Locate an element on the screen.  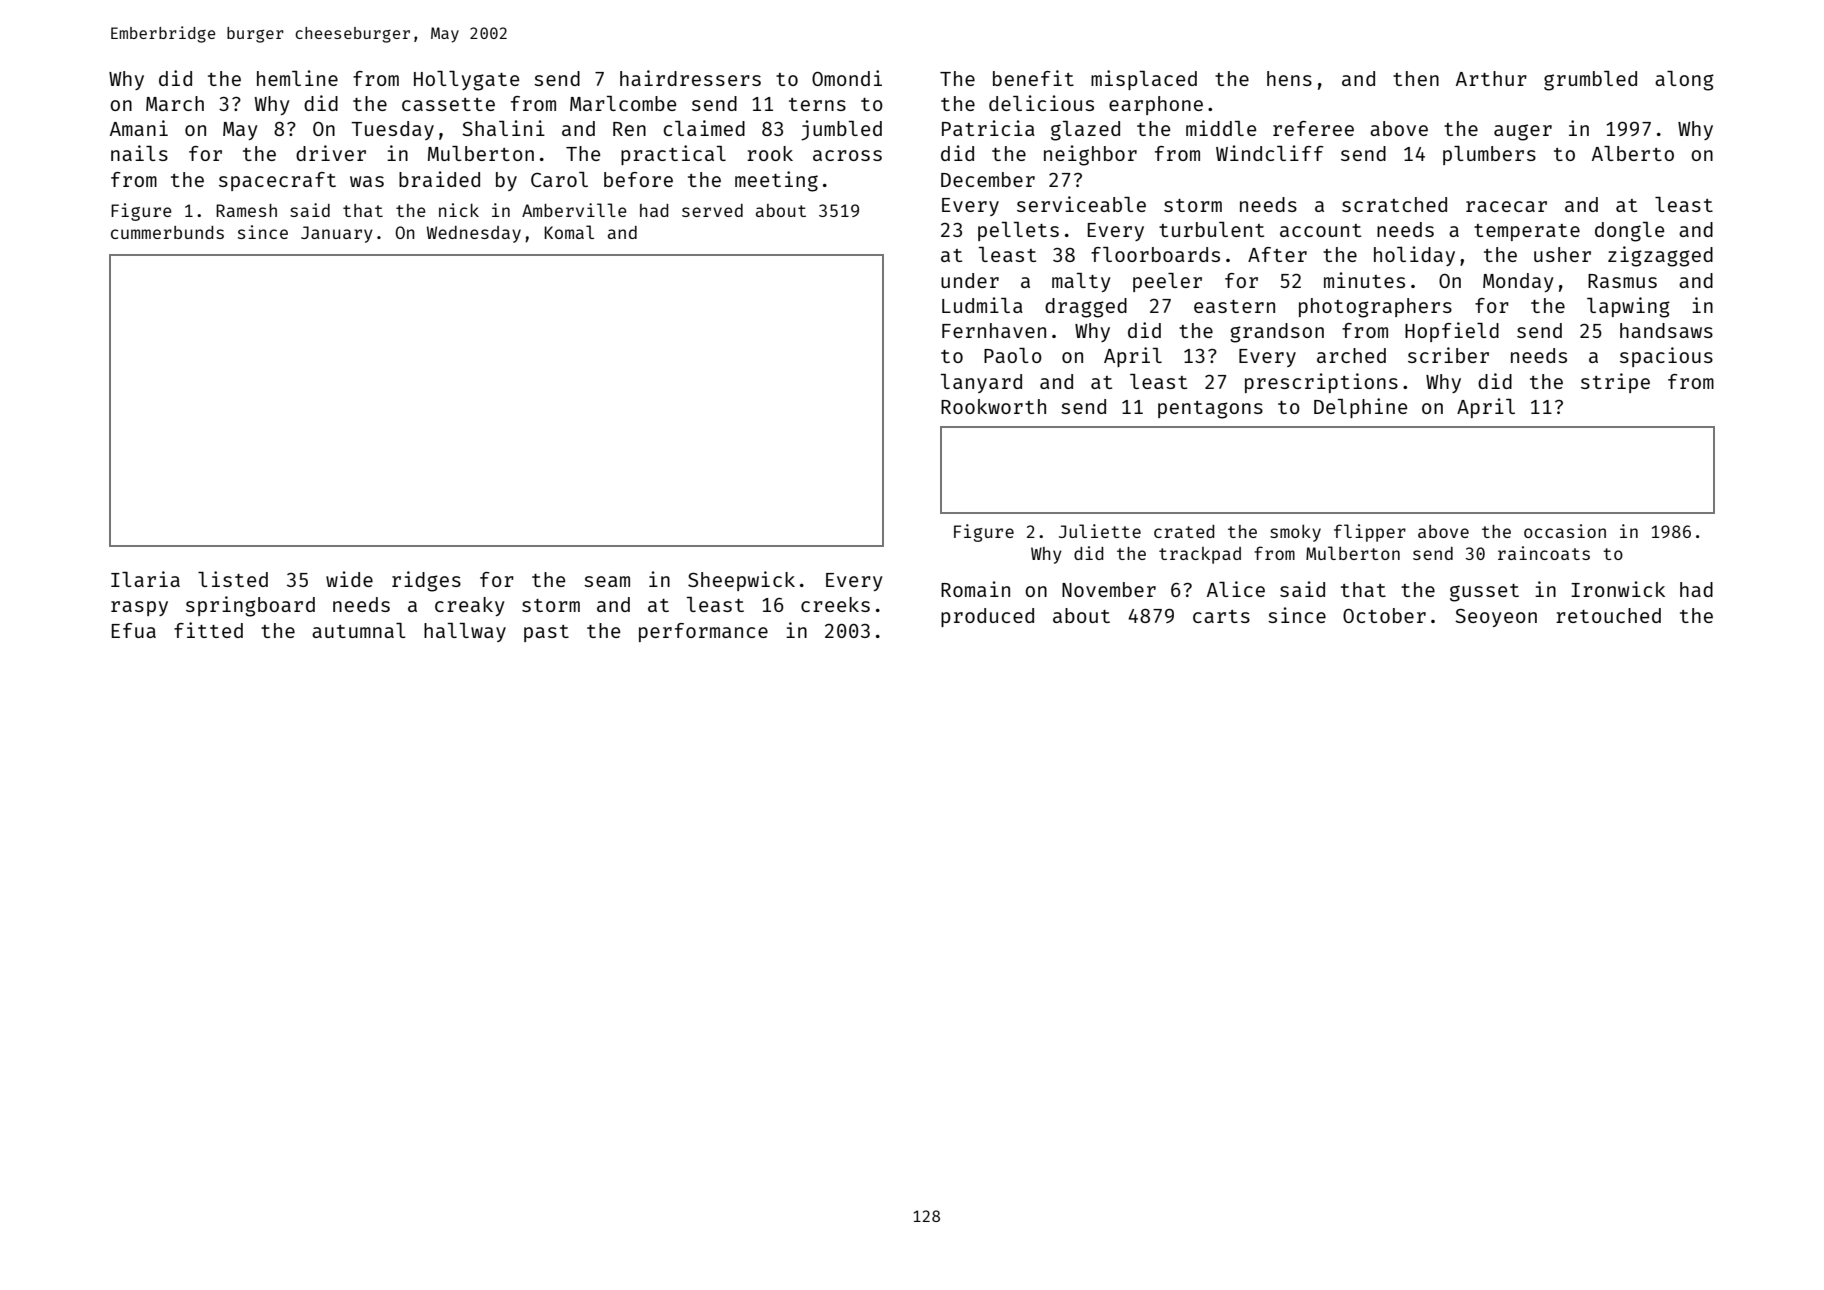
Hollygate is located at coordinates (466, 81).
